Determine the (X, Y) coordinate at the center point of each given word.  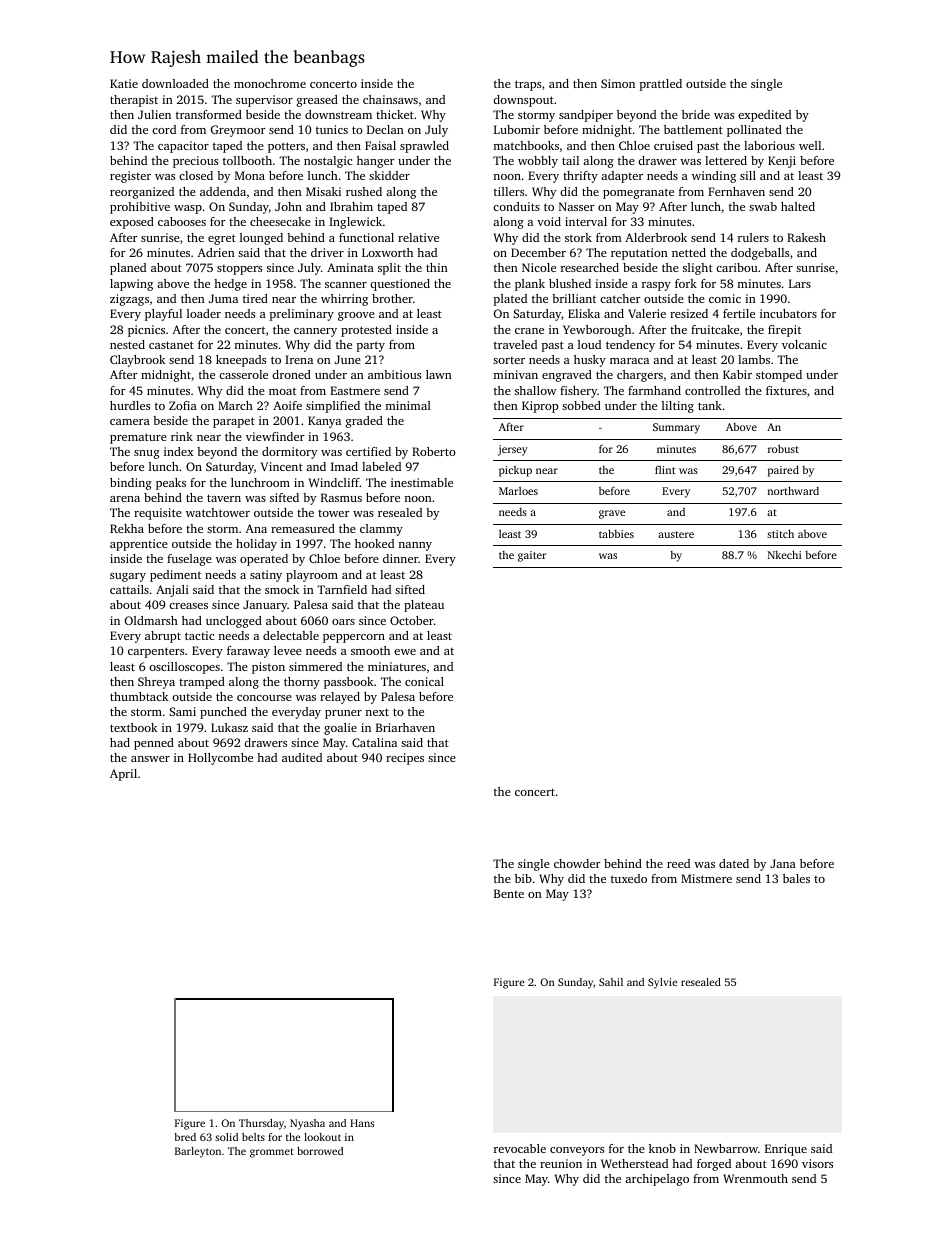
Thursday (261, 1124)
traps (528, 85)
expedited (764, 116)
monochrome (270, 83)
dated (734, 863)
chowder (577, 863)
